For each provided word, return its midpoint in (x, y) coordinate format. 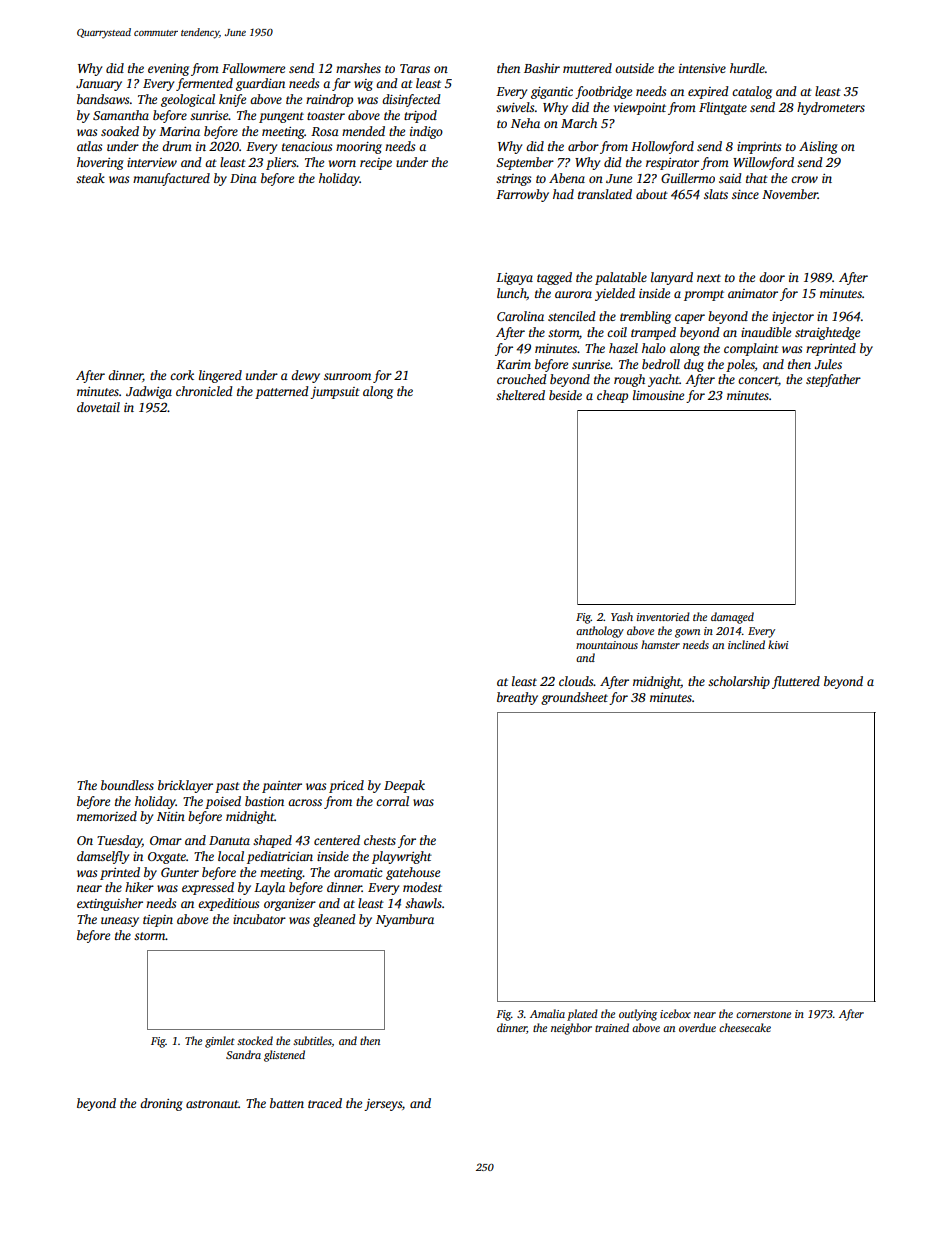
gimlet (220, 1042)
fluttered (796, 682)
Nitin (171, 816)
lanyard (672, 278)
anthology (600, 632)
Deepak (404, 786)
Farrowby (522, 195)
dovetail (98, 407)
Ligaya (514, 279)
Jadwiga (149, 392)
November (790, 194)
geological (188, 100)
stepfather (833, 380)
